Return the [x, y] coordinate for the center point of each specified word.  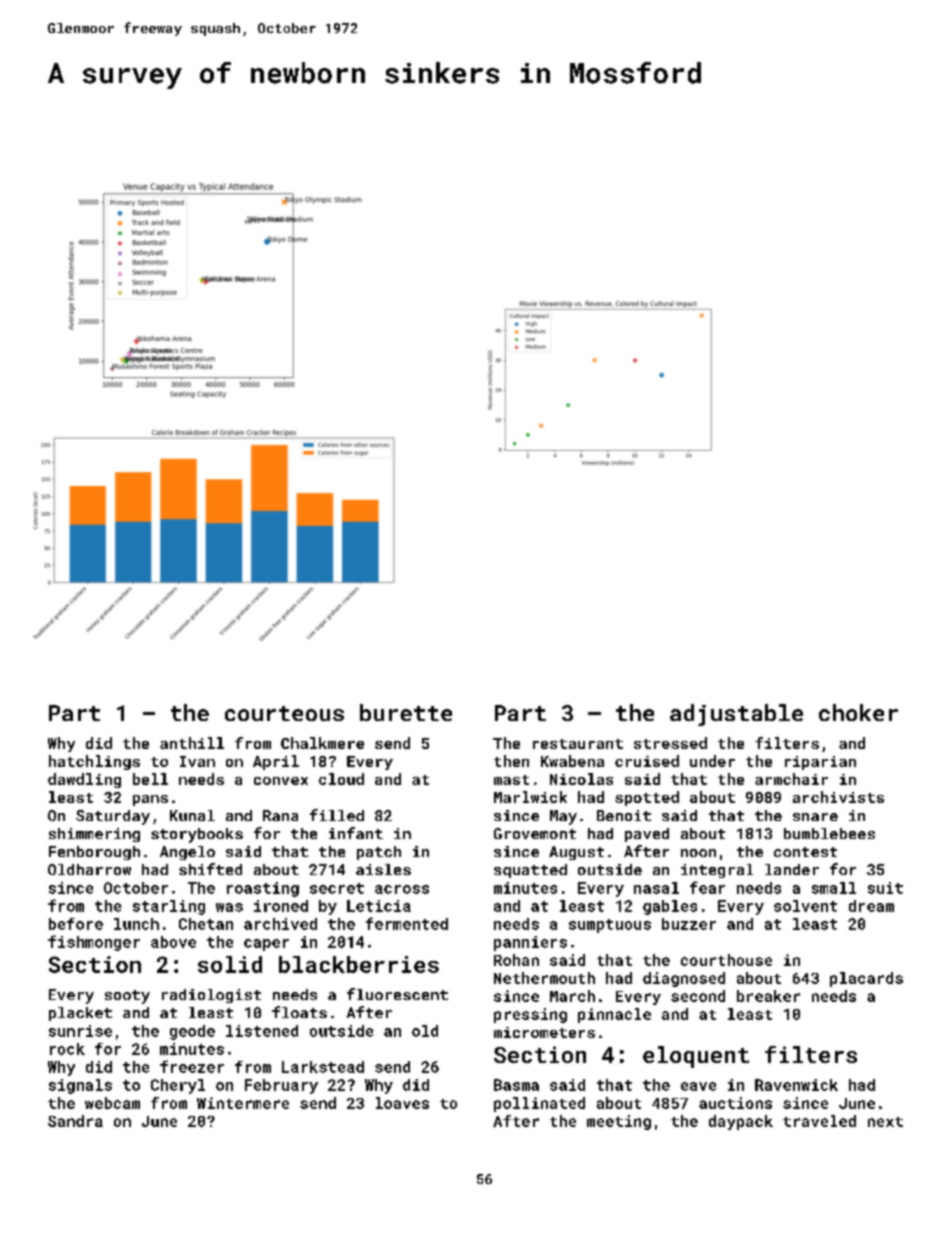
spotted [647, 798]
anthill [192, 743]
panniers [530, 943]
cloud [341, 779]
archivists [838, 797]
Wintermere [243, 1103]
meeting [619, 1122]
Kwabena [572, 761]
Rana [280, 815]
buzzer [689, 924]
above [173, 942]
